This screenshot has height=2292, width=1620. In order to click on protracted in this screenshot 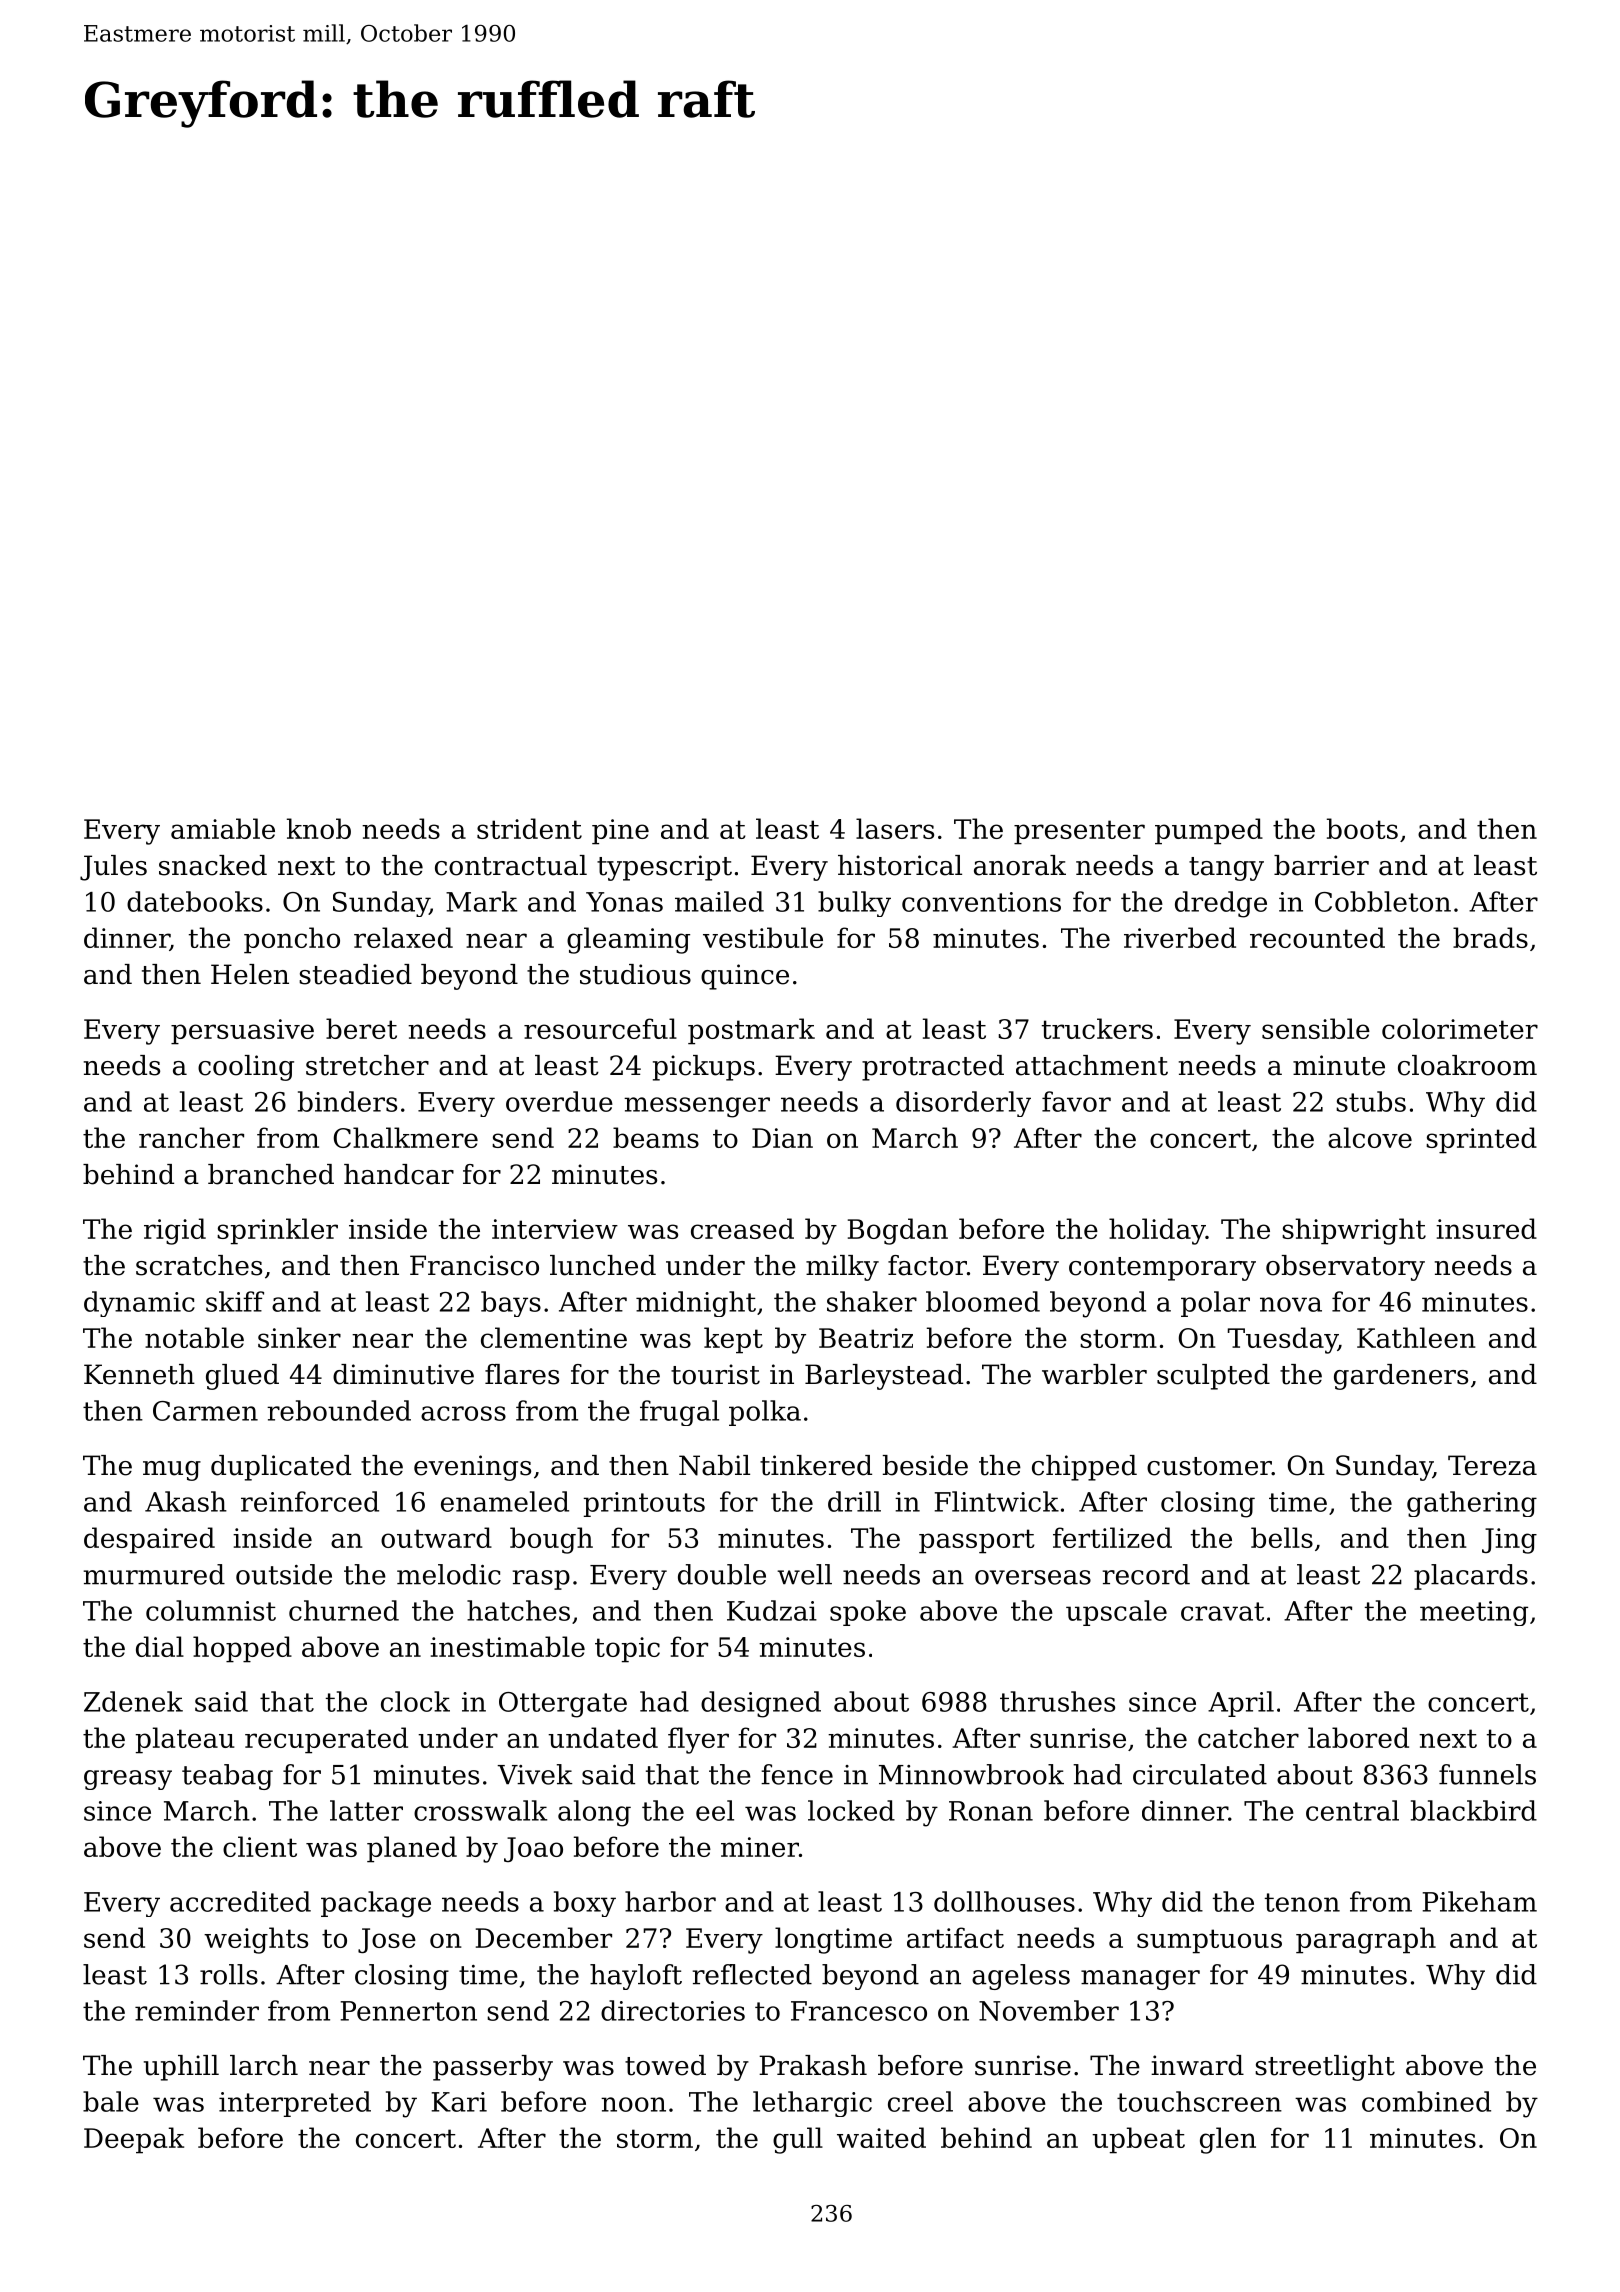, I will do `click(933, 1068)`.
